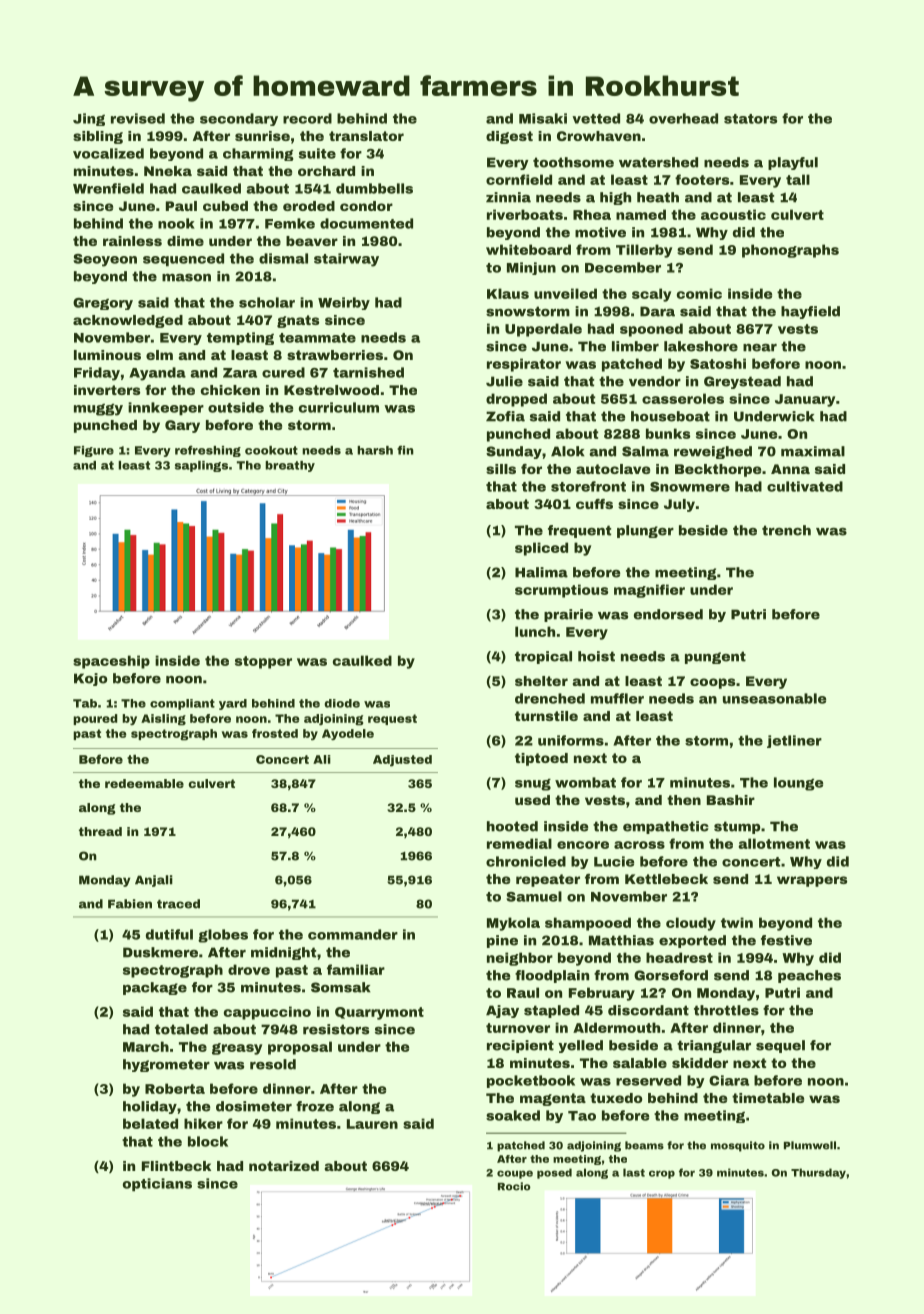 The height and width of the screenshot is (1314, 924). Describe the element at coordinates (774, 698) in the screenshot. I see `unseasonable` at that location.
